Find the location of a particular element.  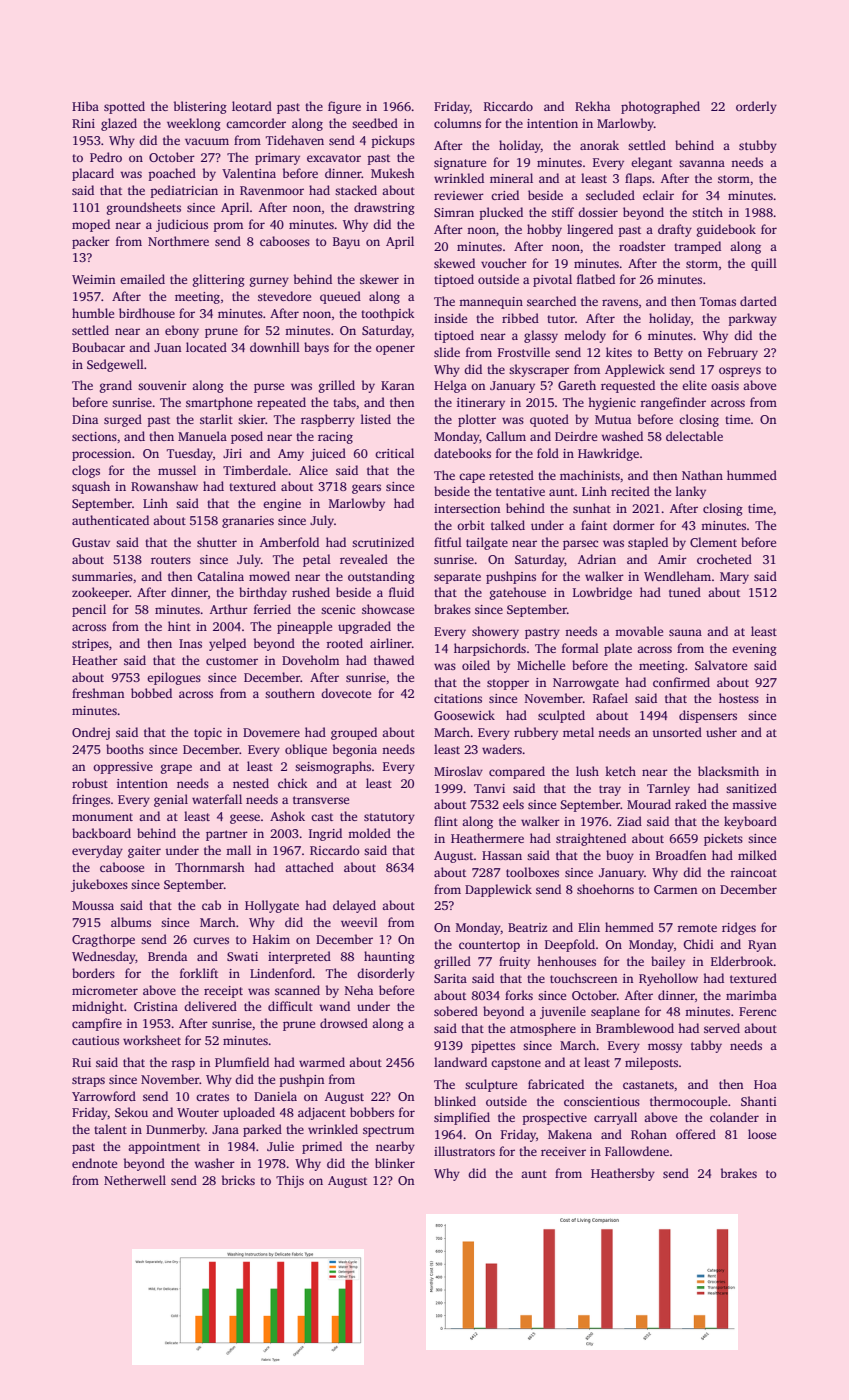

secluded is located at coordinates (610, 195).
